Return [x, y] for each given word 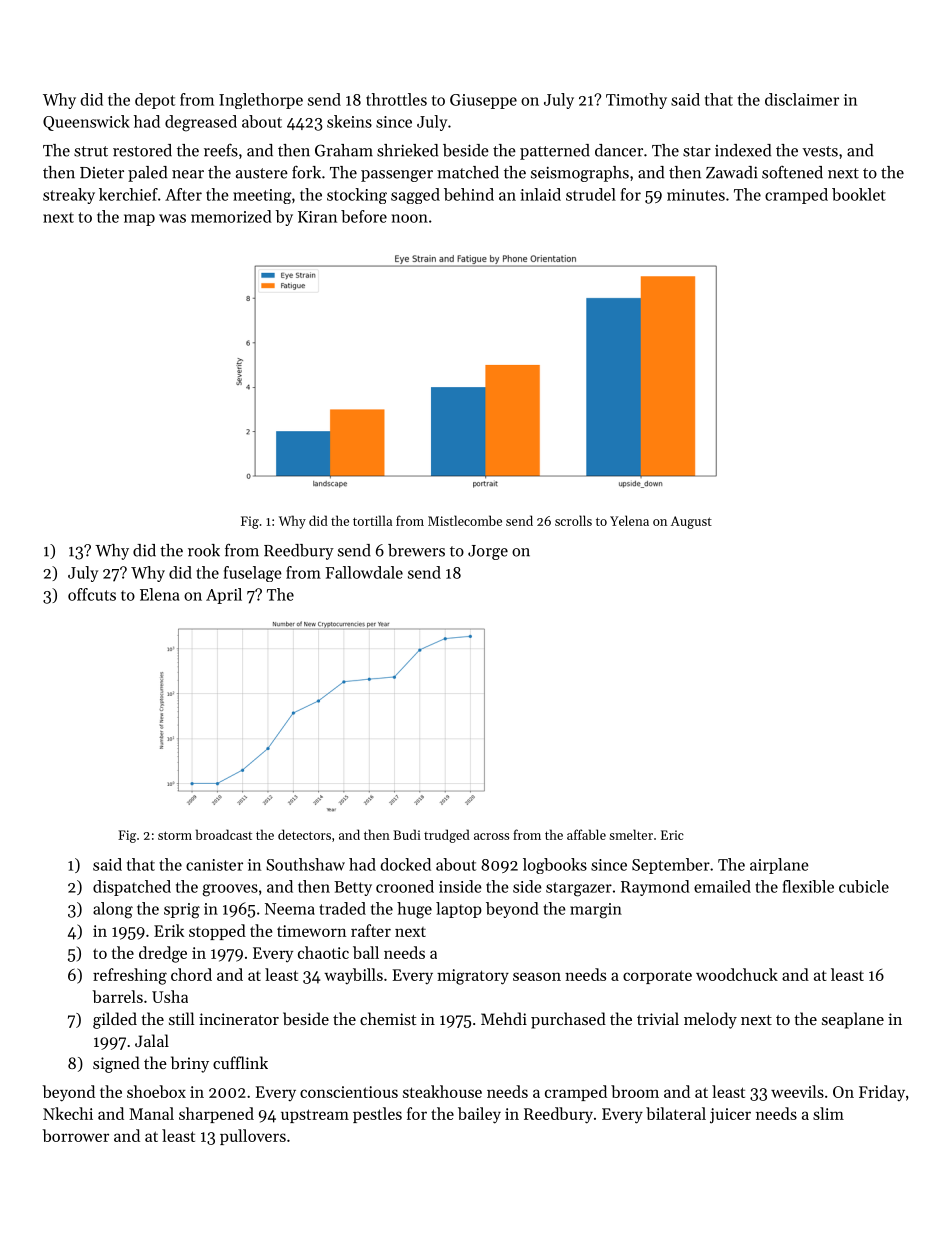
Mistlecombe [465, 520]
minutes [696, 195]
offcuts [92, 594]
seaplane [853, 1020]
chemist [388, 1018]
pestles [377, 1115]
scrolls [573, 520]
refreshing [130, 976]
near [188, 174]
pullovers [253, 1137]
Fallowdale [364, 572]
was [172, 218]
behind [469, 194]
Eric [672, 835]
